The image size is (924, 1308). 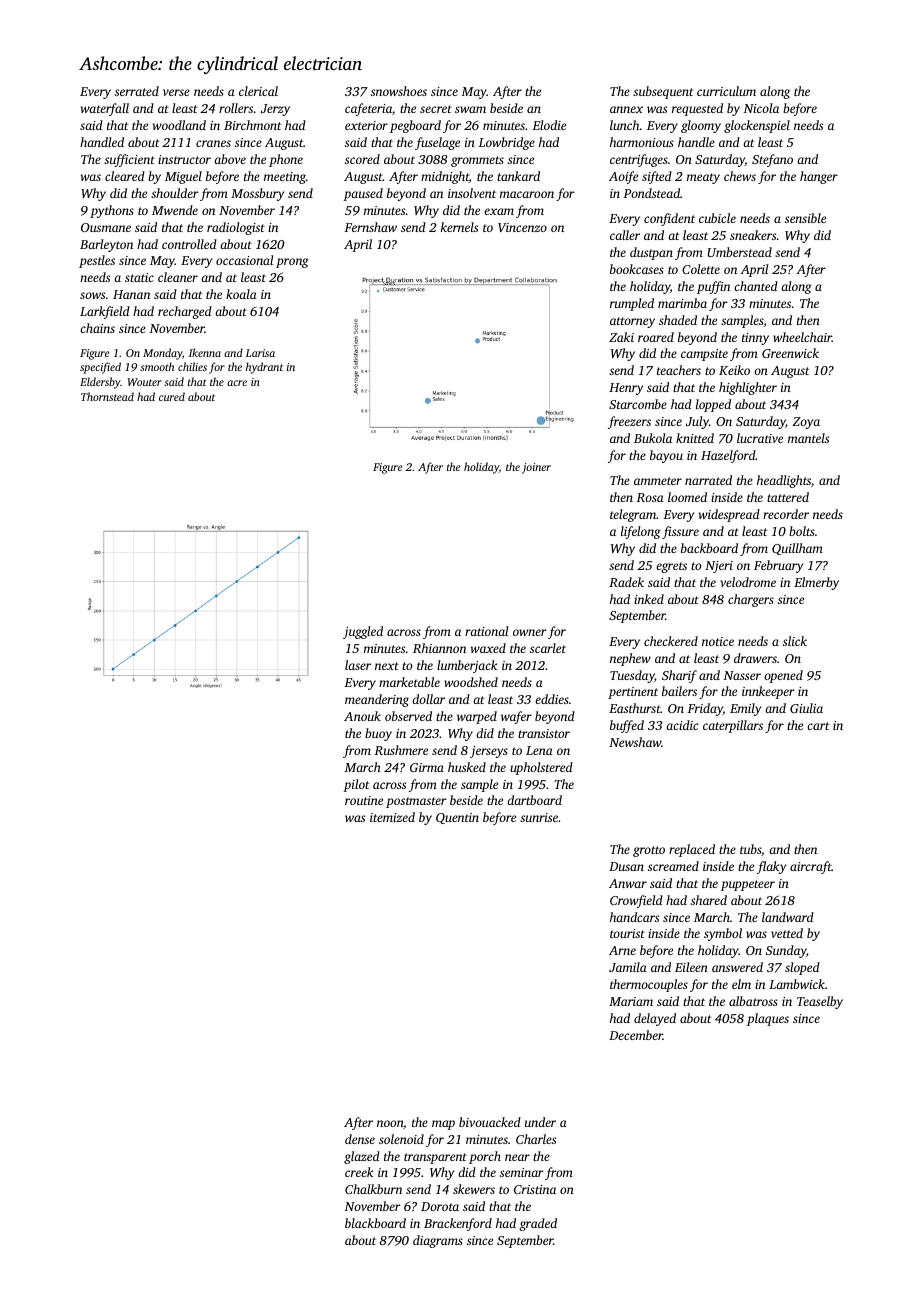 I want to click on joiner, so click(x=536, y=468).
